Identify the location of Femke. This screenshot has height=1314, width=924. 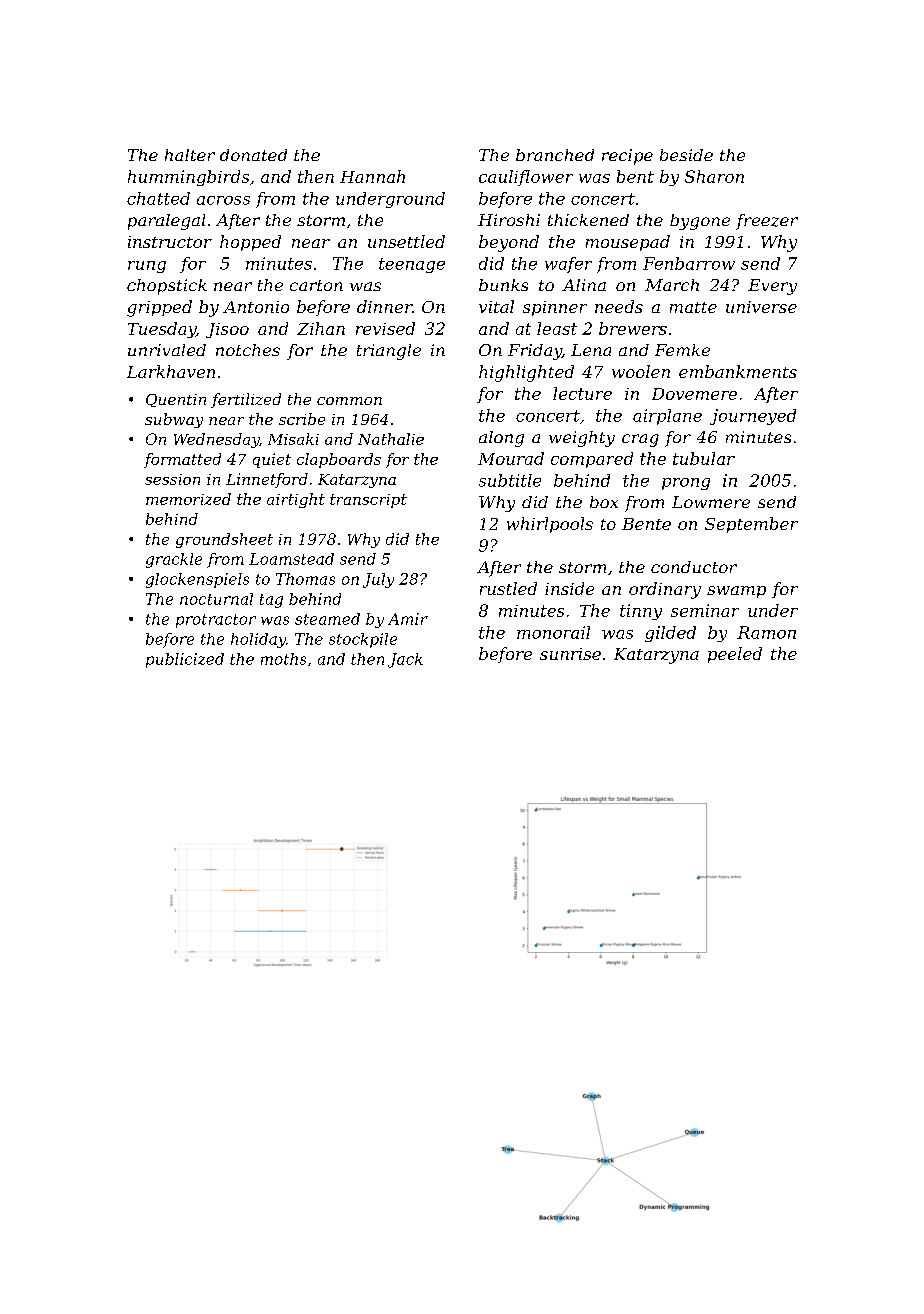
(682, 350).
